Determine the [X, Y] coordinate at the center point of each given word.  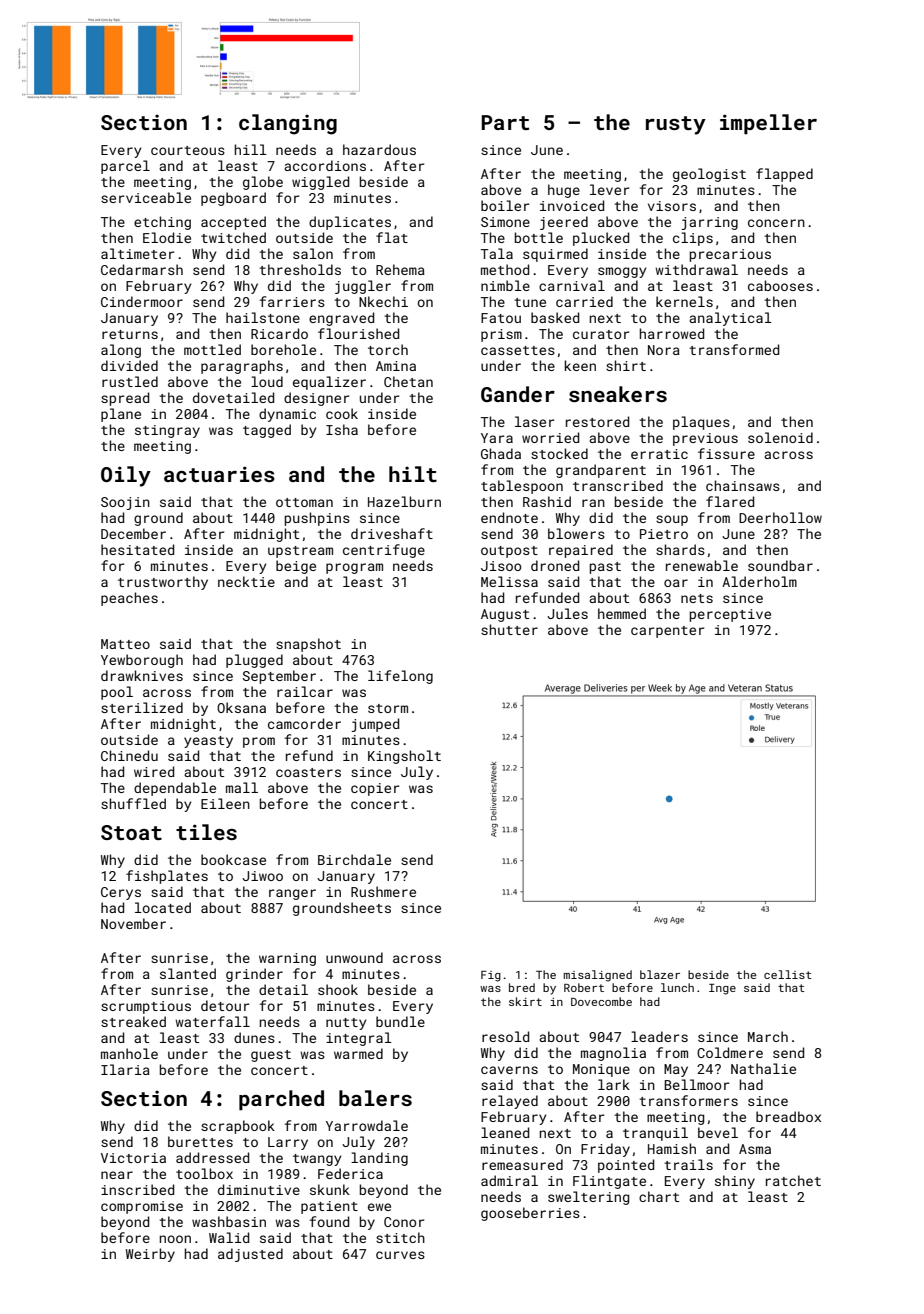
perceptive [730, 615]
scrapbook [238, 1127]
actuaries [219, 474]
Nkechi [383, 301]
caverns [509, 1070]
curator [601, 334]
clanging [288, 124]
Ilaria [125, 1069]
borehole [283, 349]
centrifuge [384, 551]
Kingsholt [404, 757]
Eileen [225, 803]
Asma [755, 1149]
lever [609, 189]
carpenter [667, 632]
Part [505, 122]
